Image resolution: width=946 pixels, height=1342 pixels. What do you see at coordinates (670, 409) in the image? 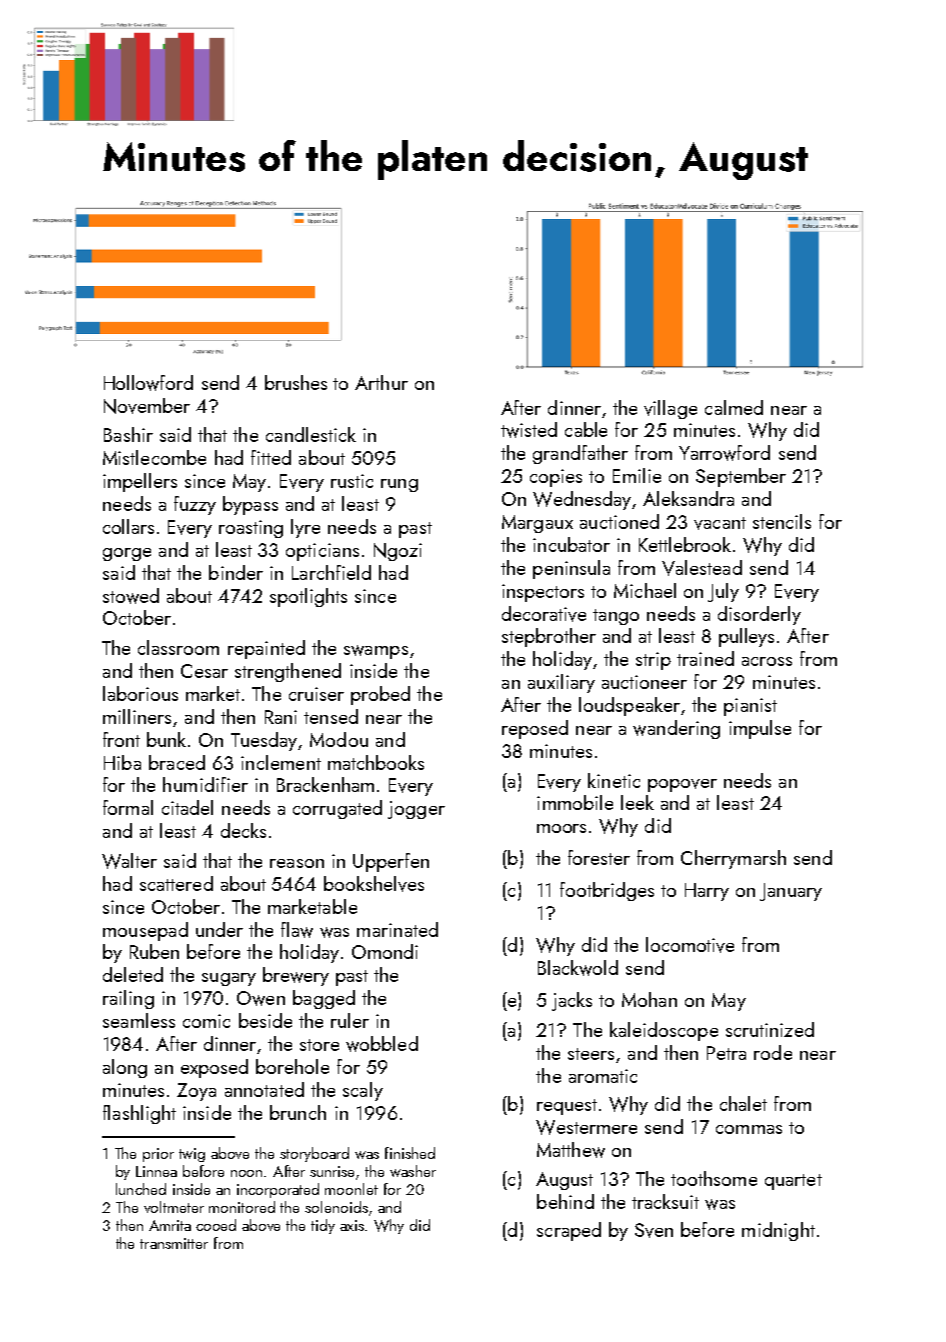
I see `village` at bounding box center [670, 409].
